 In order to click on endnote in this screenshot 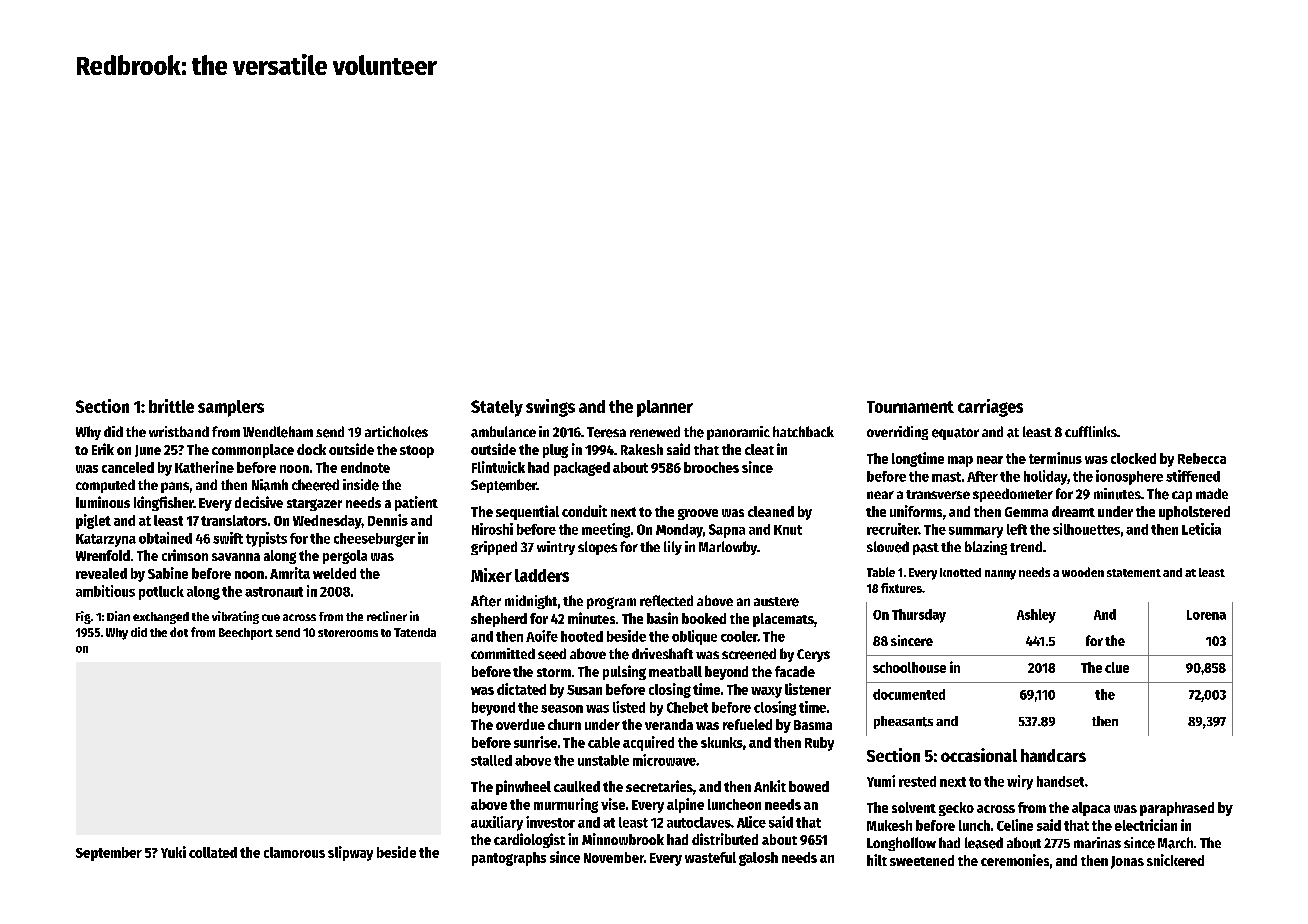, I will do `click(365, 467)`.
